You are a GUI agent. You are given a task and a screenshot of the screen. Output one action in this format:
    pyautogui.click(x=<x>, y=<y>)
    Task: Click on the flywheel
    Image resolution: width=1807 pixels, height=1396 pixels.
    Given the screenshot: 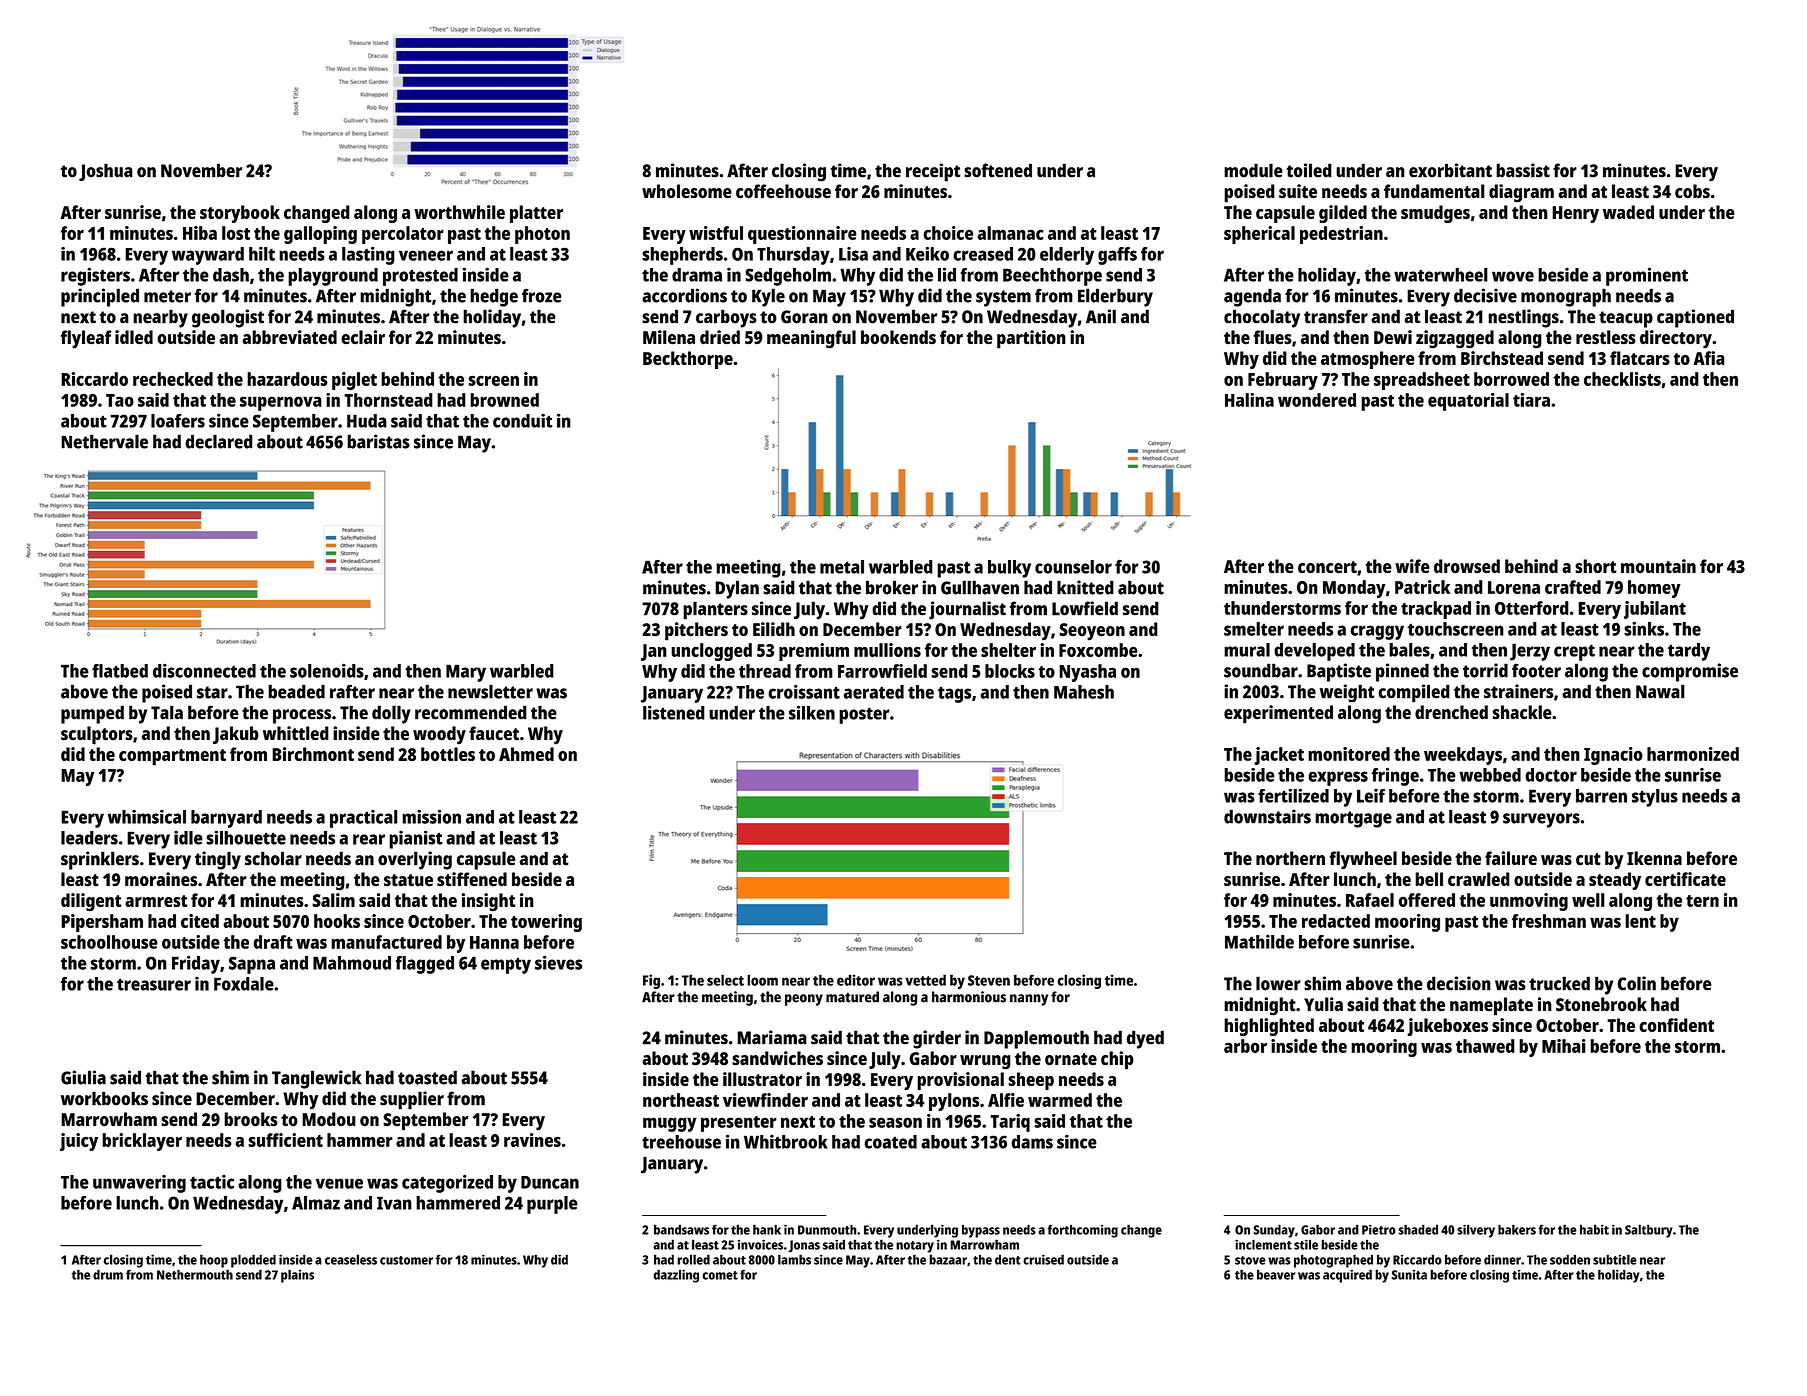 What is the action you would take?
    pyautogui.click(x=1363, y=860)
